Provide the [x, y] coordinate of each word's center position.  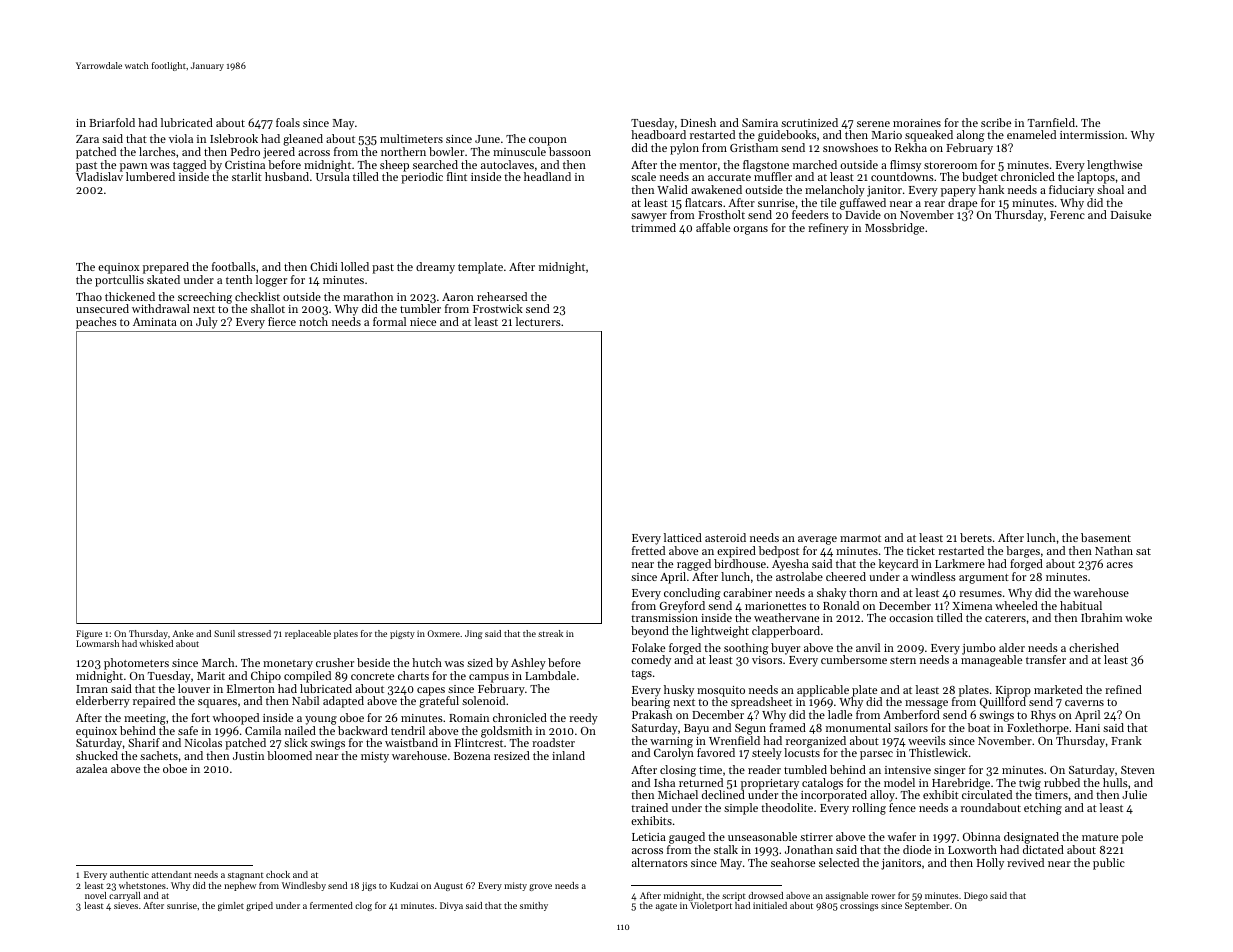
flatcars [703, 202]
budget [980, 178]
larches [157, 151]
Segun [750, 729]
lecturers [538, 321]
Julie [1134, 794]
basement [1106, 537]
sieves [126, 905]
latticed [683, 537]
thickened [130, 296]
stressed [254, 633]
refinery [828, 229]
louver [194, 688]
